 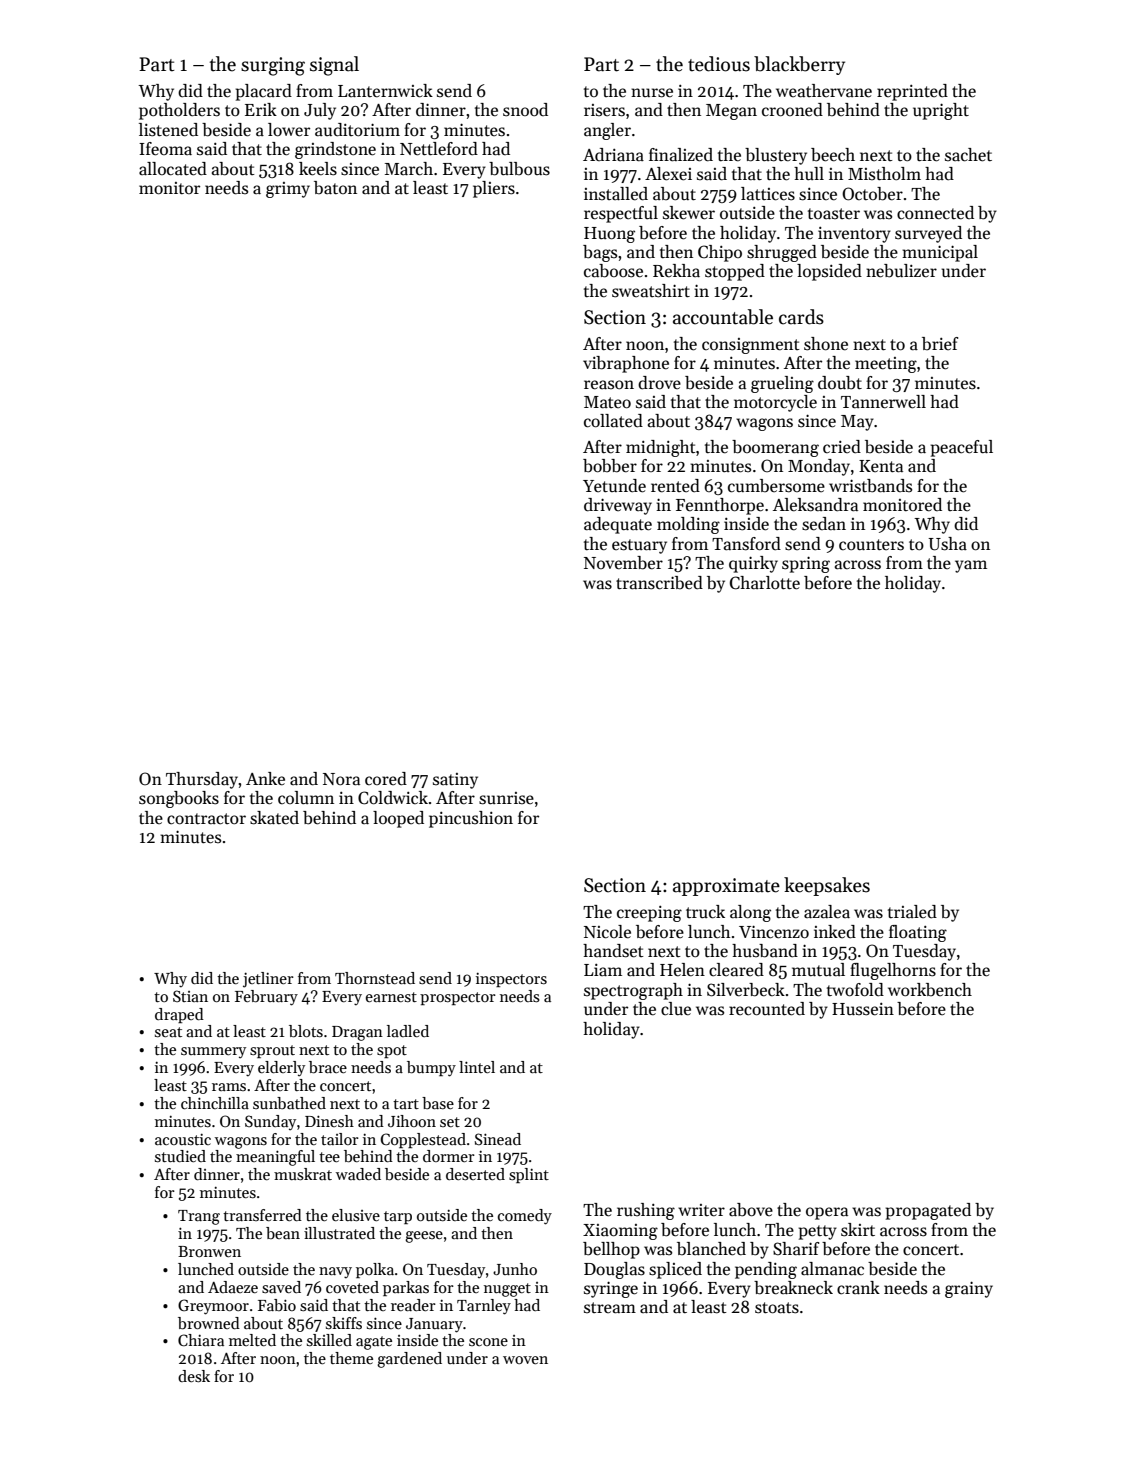 I want to click on Junho, so click(x=515, y=1269).
